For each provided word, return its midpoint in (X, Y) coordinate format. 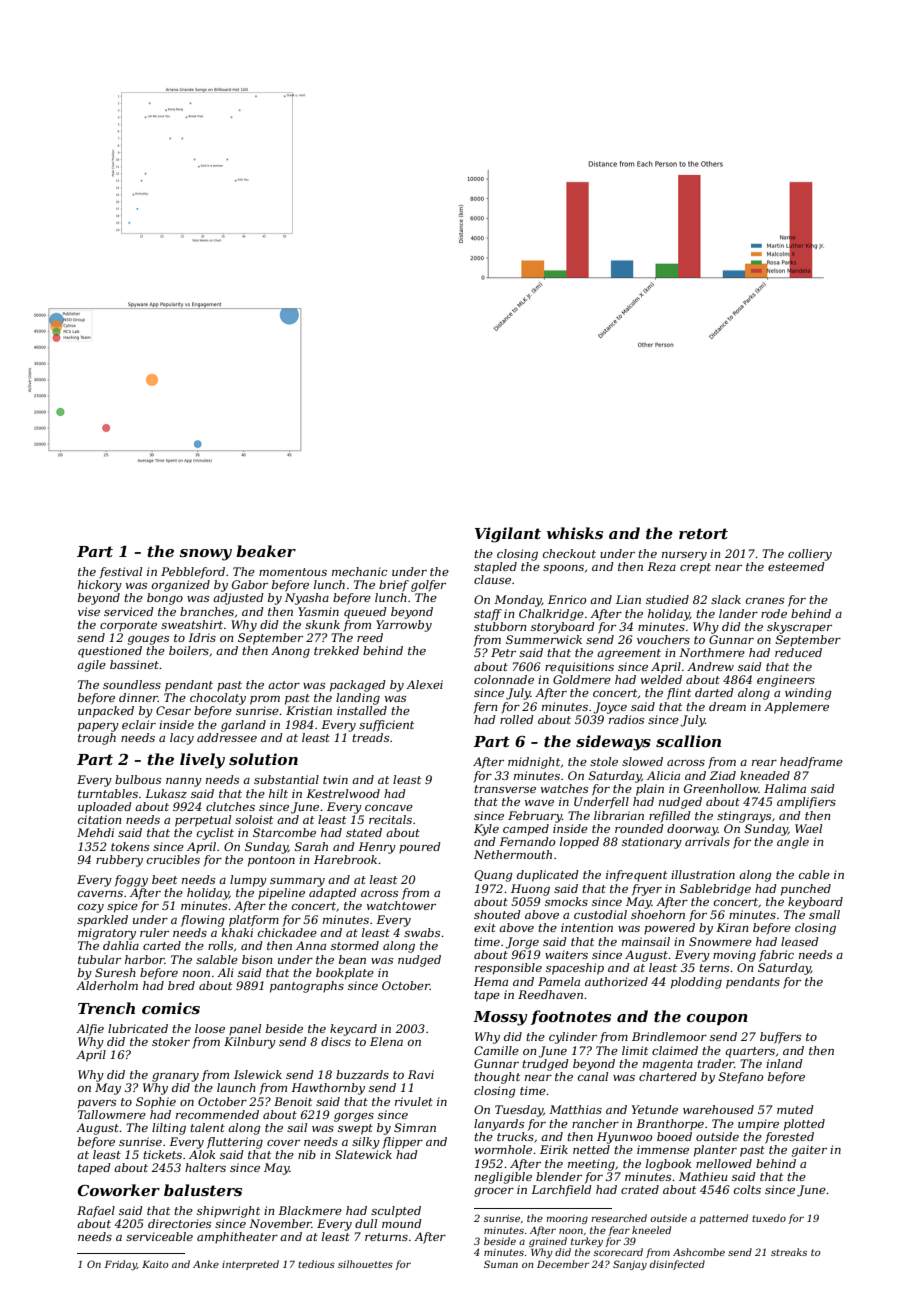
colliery (810, 555)
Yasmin (318, 611)
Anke (206, 1264)
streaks (789, 1252)
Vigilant (508, 535)
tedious (316, 1264)
